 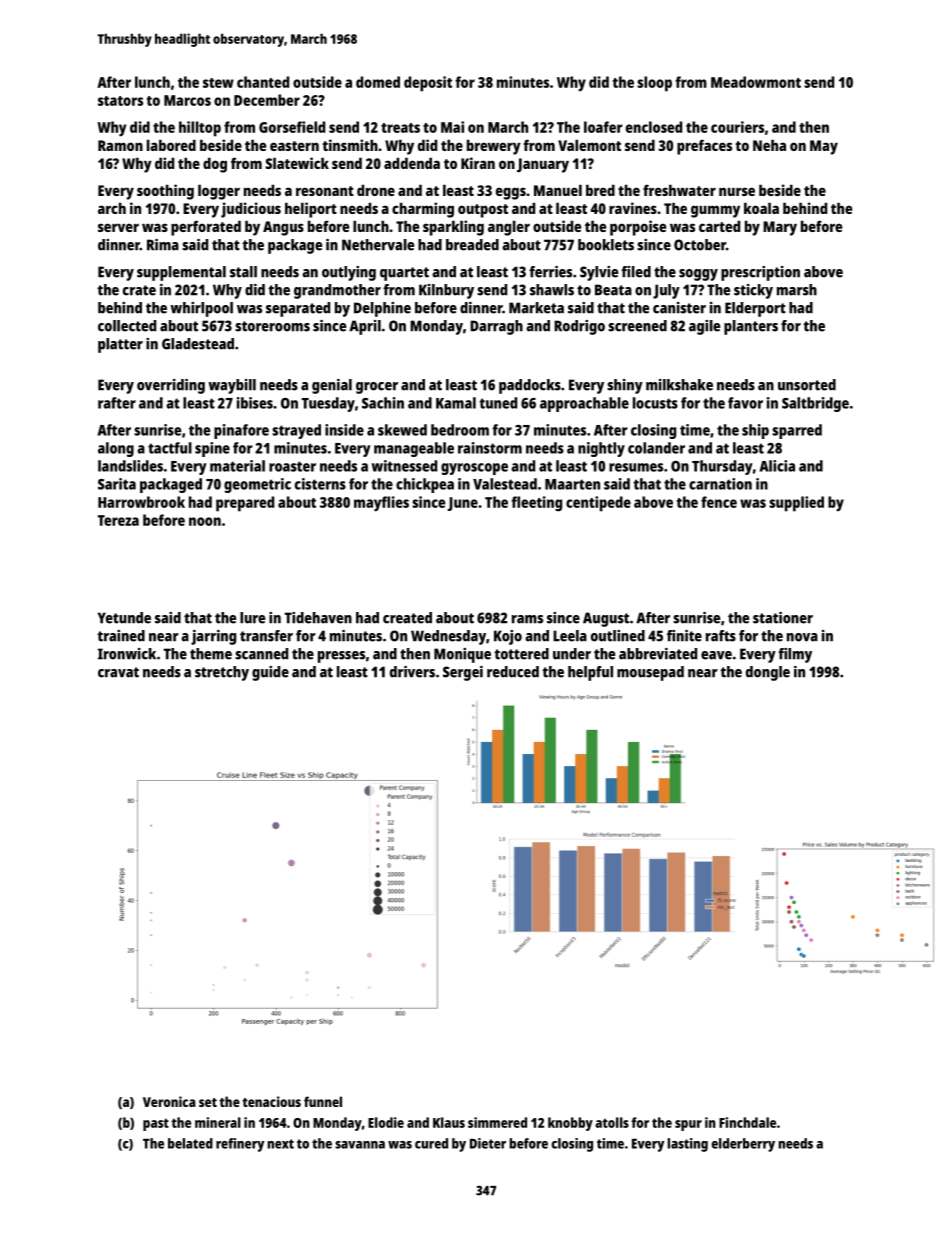 What do you see at coordinates (747, 1122) in the screenshot?
I see `Finchdale` at bounding box center [747, 1122].
